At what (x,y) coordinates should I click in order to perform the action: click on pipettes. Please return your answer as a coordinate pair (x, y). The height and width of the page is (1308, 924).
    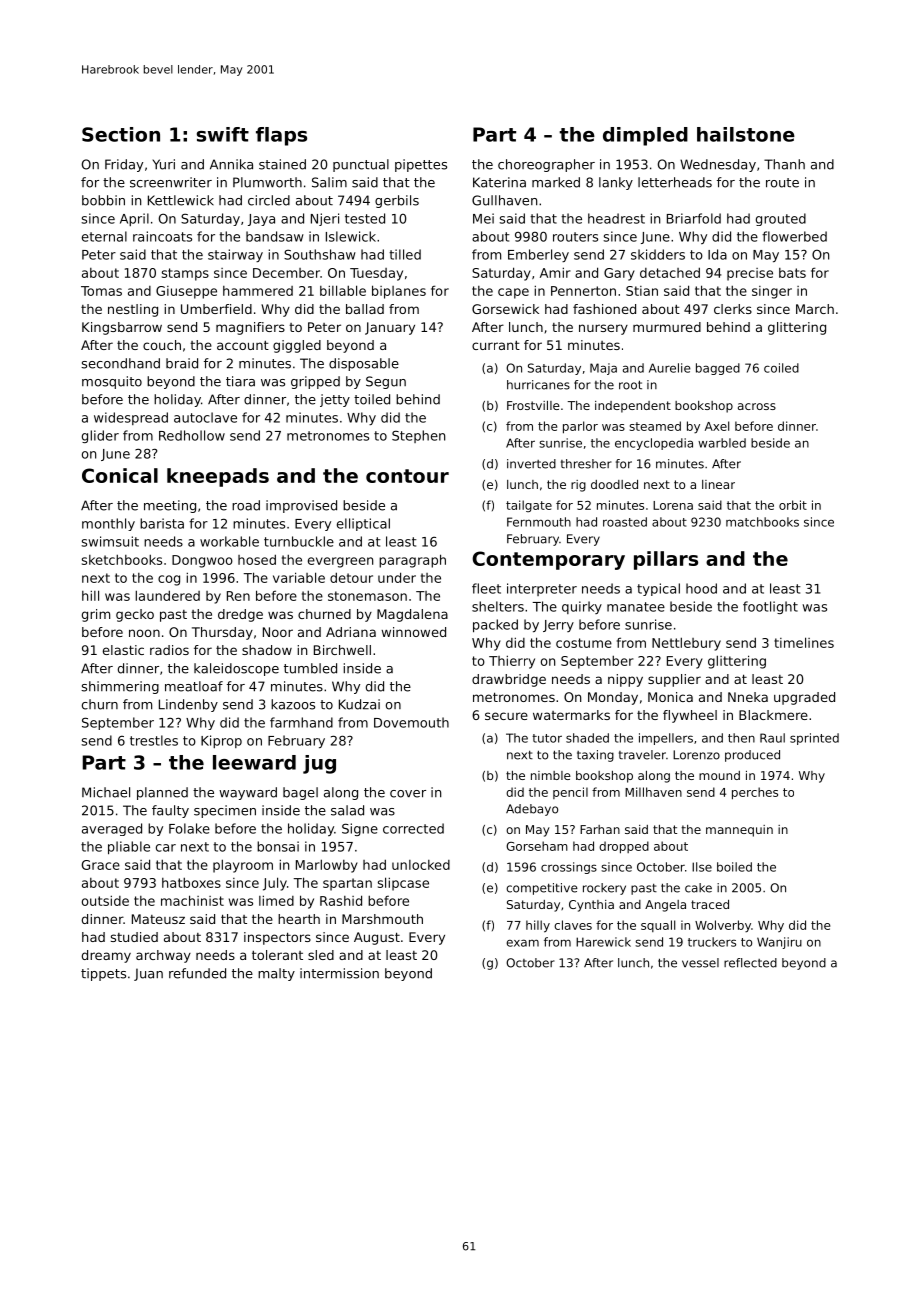
    Looking at the image, I should click on (421, 165).
